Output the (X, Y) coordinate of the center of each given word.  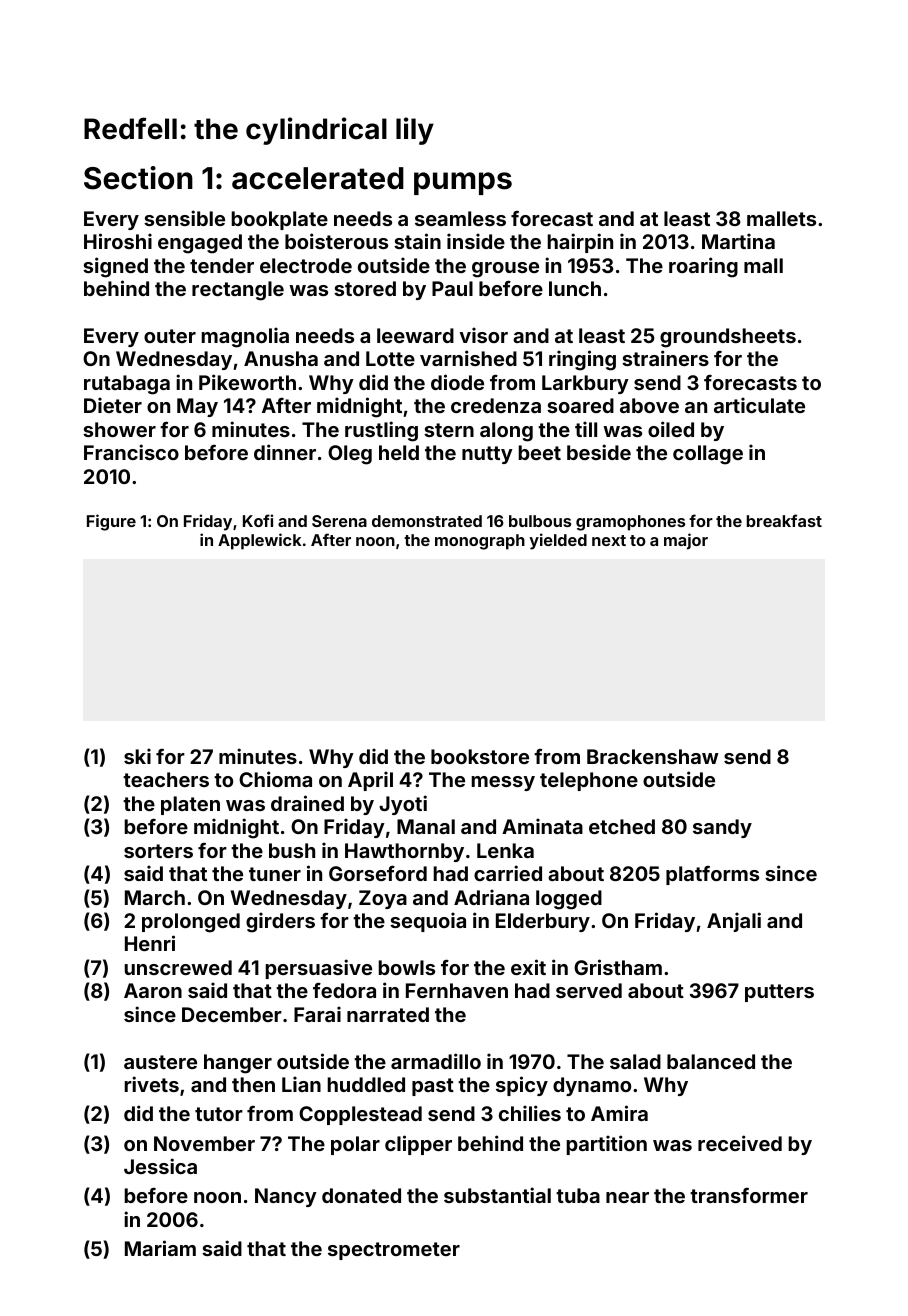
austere (160, 1062)
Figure (111, 522)
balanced (711, 1061)
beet (539, 452)
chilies (530, 1113)
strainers (665, 358)
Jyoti (403, 805)
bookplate (279, 220)
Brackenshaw (653, 756)
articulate (759, 405)
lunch (575, 288)
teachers (166, 779)
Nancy (286, 1197)
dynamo (592, 1086)
